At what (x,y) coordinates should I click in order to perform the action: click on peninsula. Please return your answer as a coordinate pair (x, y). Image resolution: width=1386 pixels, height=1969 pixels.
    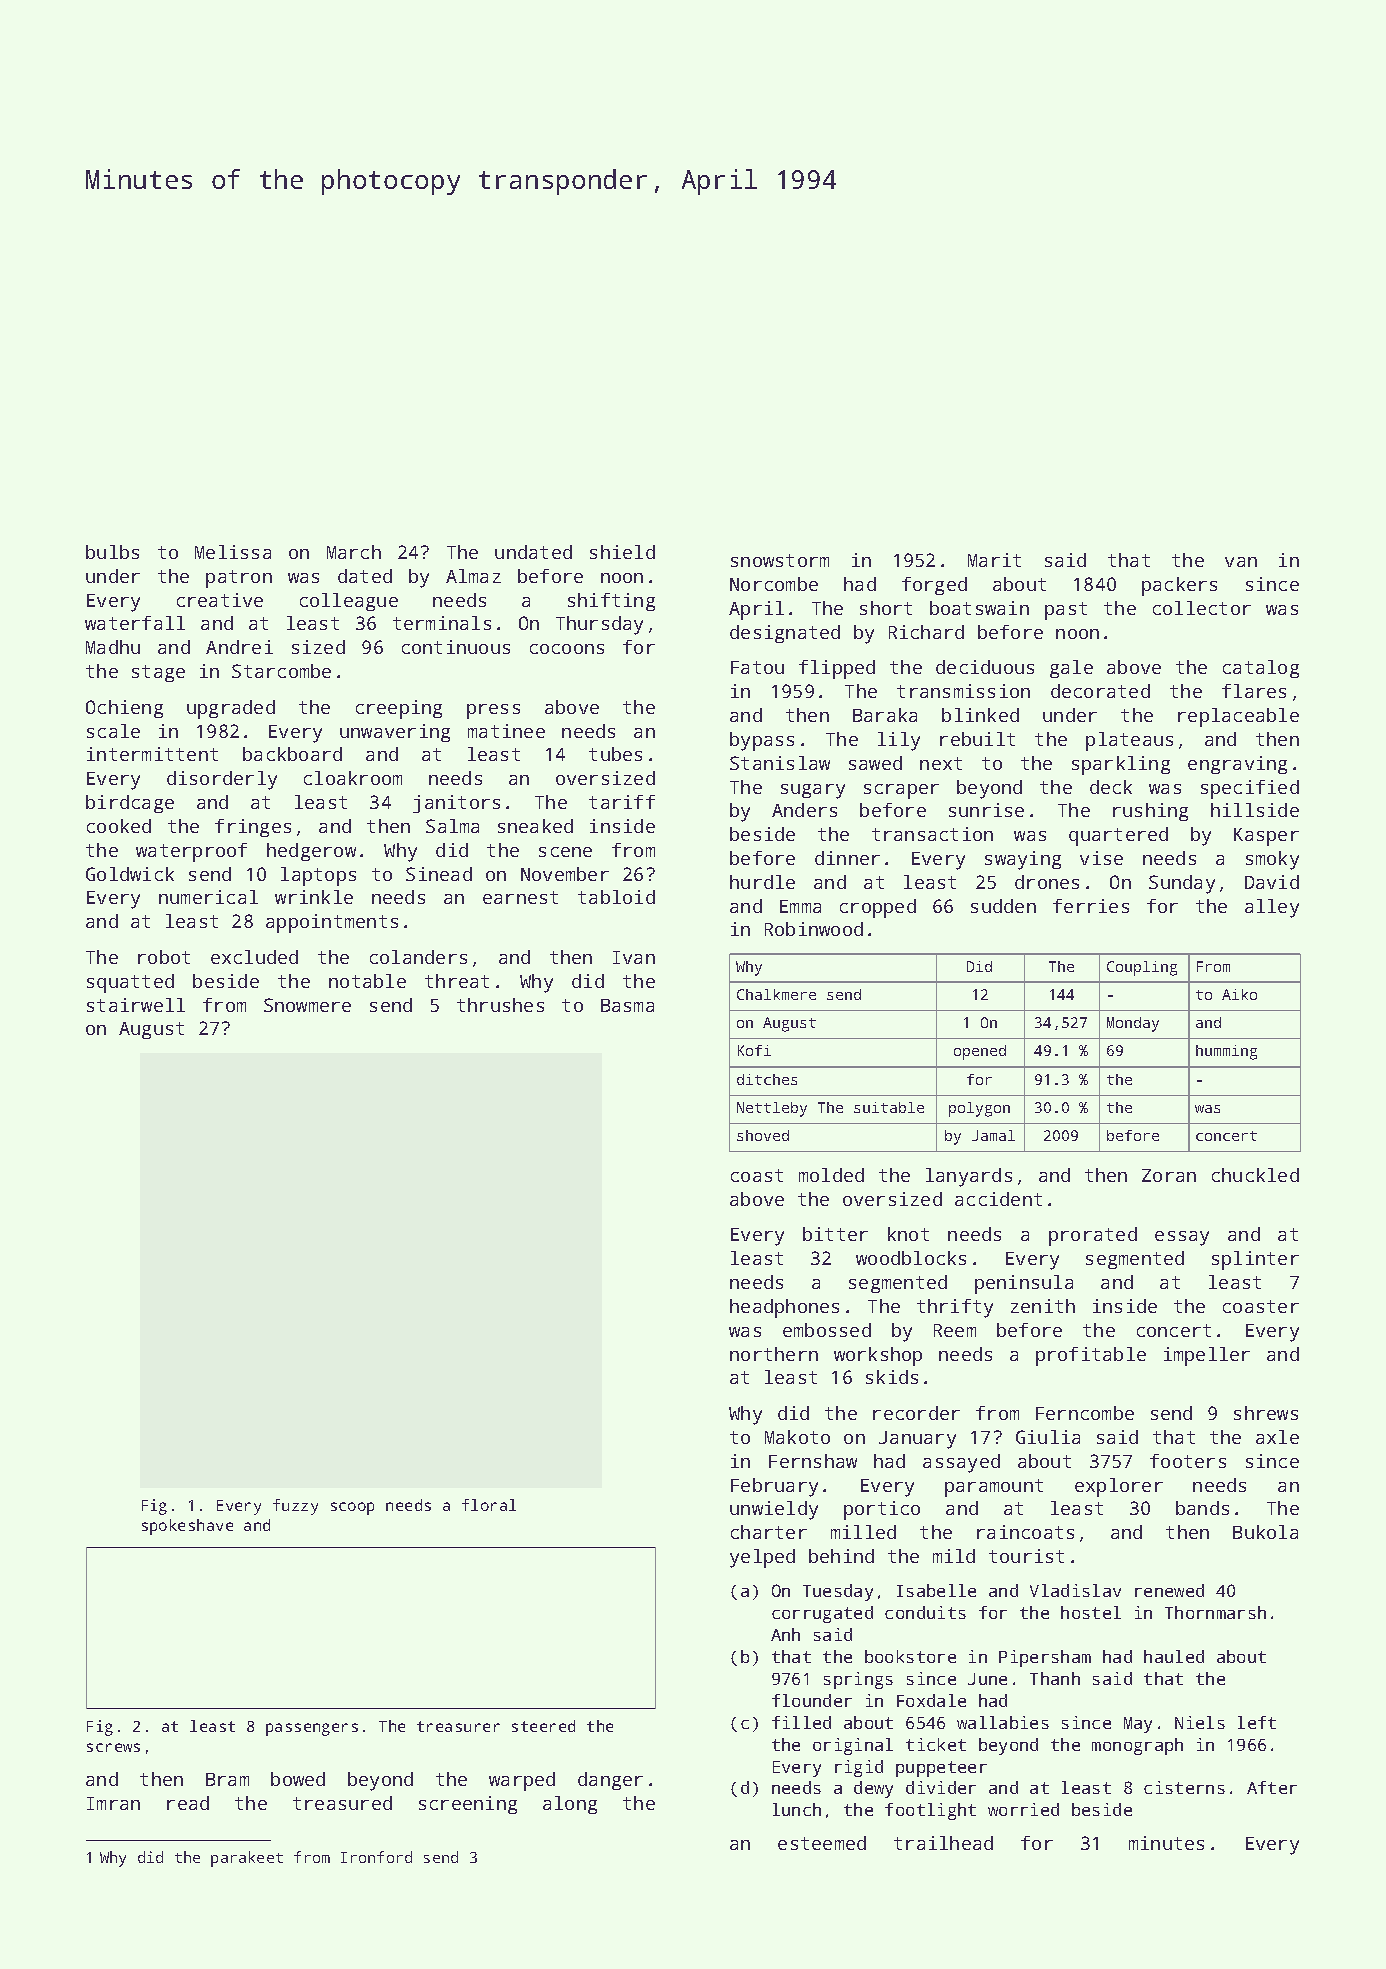
    Looking at the image, I should click on (1024, 1284).
